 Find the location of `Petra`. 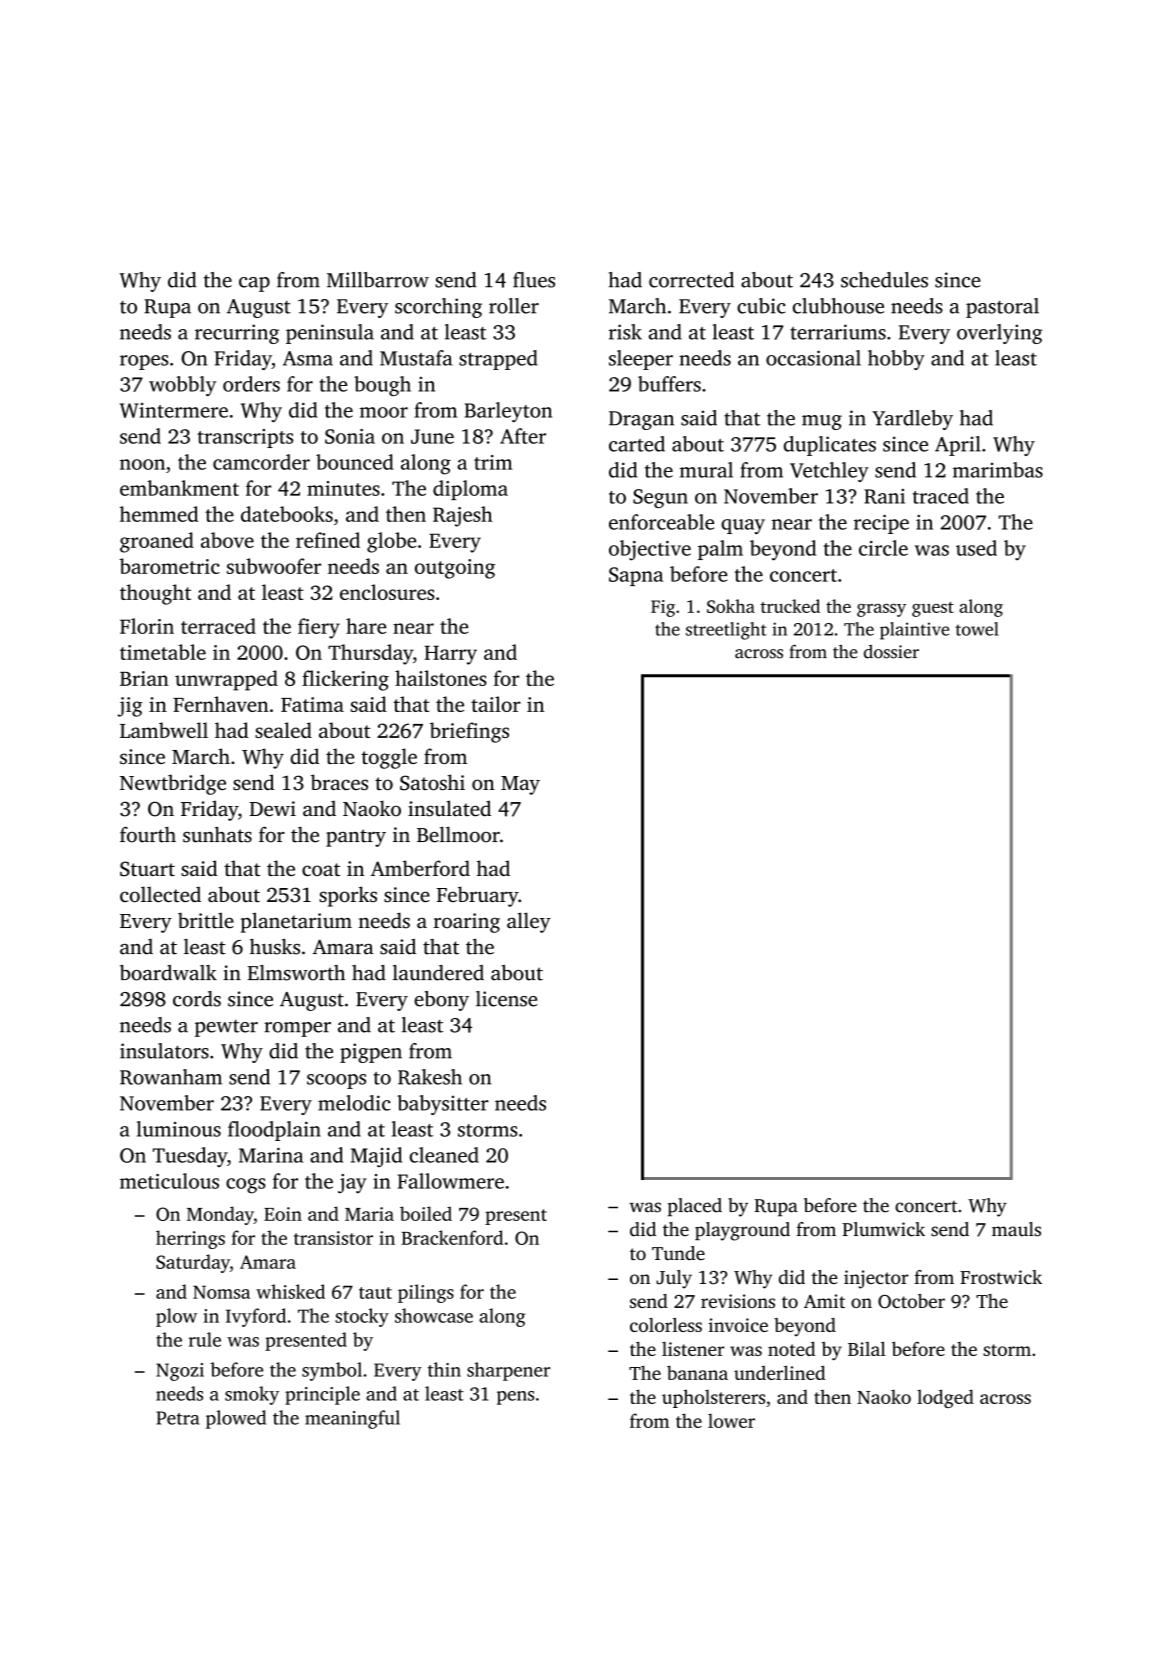

Petra is located at coordinates (177, 1418).
